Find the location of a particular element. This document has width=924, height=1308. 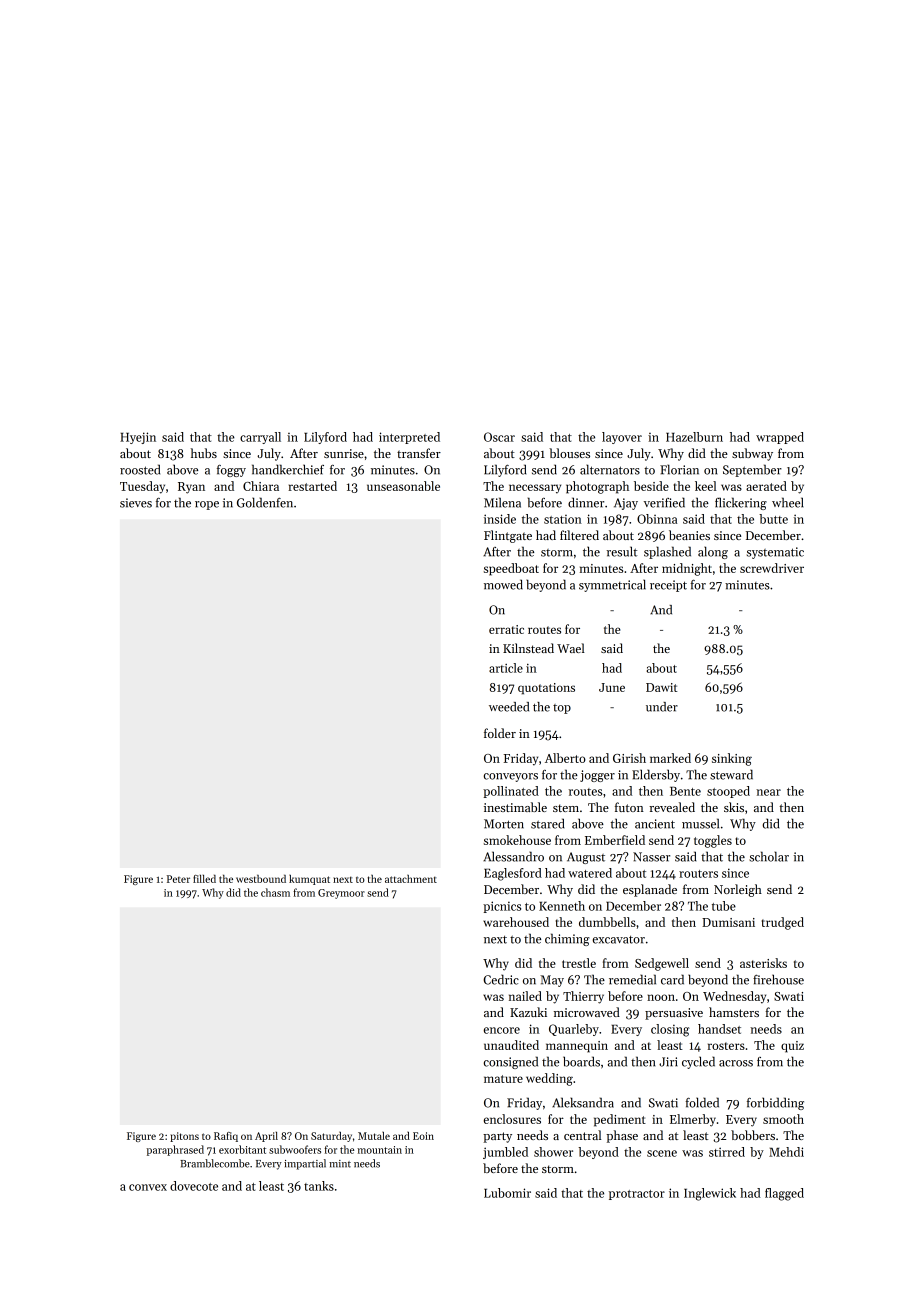

filled is located at coordinates (204, 879).
